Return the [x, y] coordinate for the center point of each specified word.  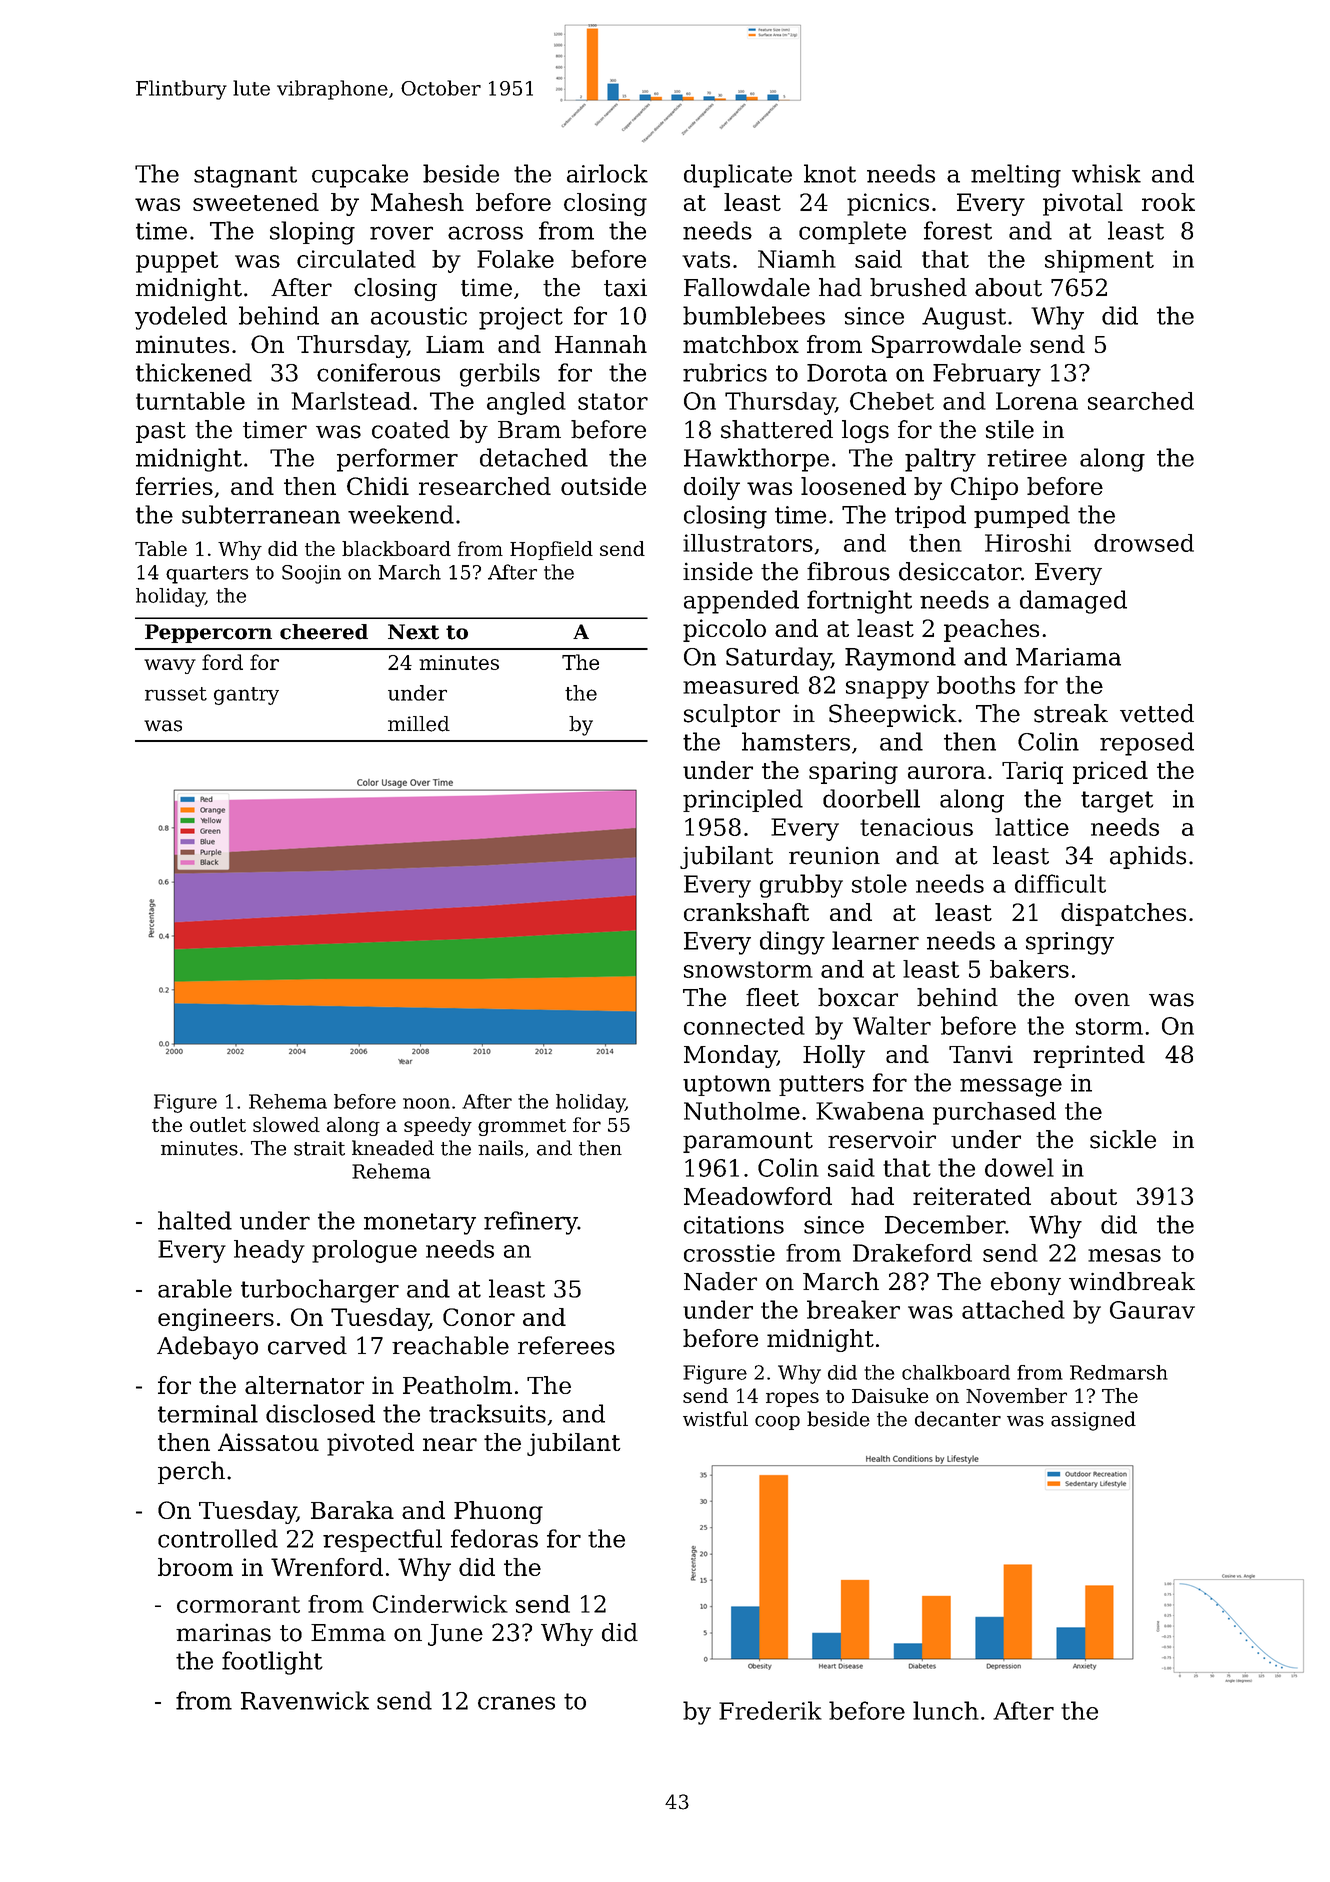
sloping [312, 233]
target [1117, 802]
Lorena [1037, 401]
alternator [304, 1385]
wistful [715, 1419]
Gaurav [1152, 1310]
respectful [382, 1540]
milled [419, 724]
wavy [170, 666]
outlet [218, 1124]
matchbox [741, 344]
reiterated [972, 1196]
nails [500, 1148]
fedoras [494, 1538]
